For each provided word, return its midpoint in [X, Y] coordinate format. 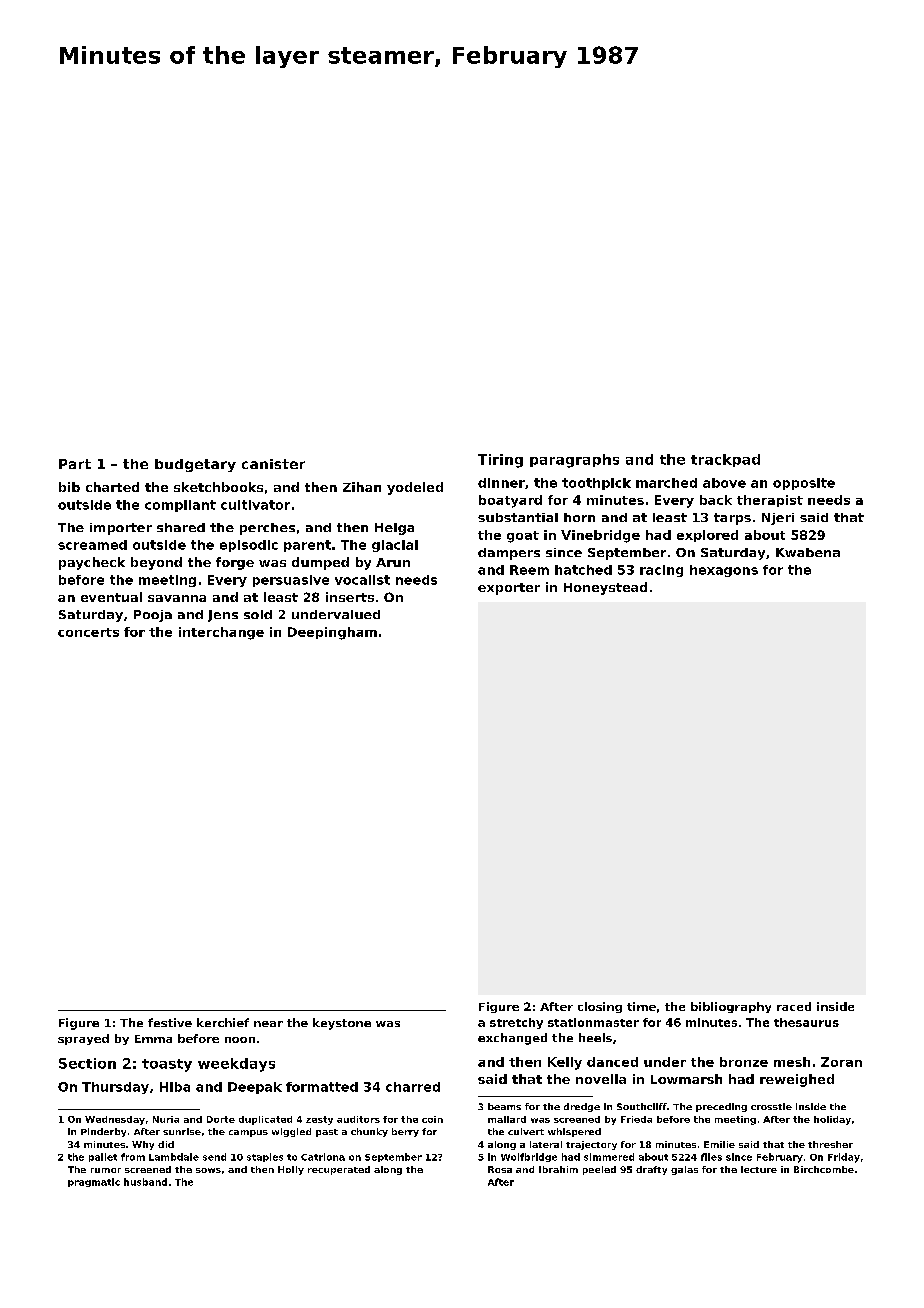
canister [273, 464]
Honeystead [605, 588]
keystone [342, 1024]
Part [75, 464]
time [641, 1006]
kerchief [223, 1022]
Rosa [500, 1169]
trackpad [725, 460]
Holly [291, 1170]
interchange [221, 633]
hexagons [724, 571]
